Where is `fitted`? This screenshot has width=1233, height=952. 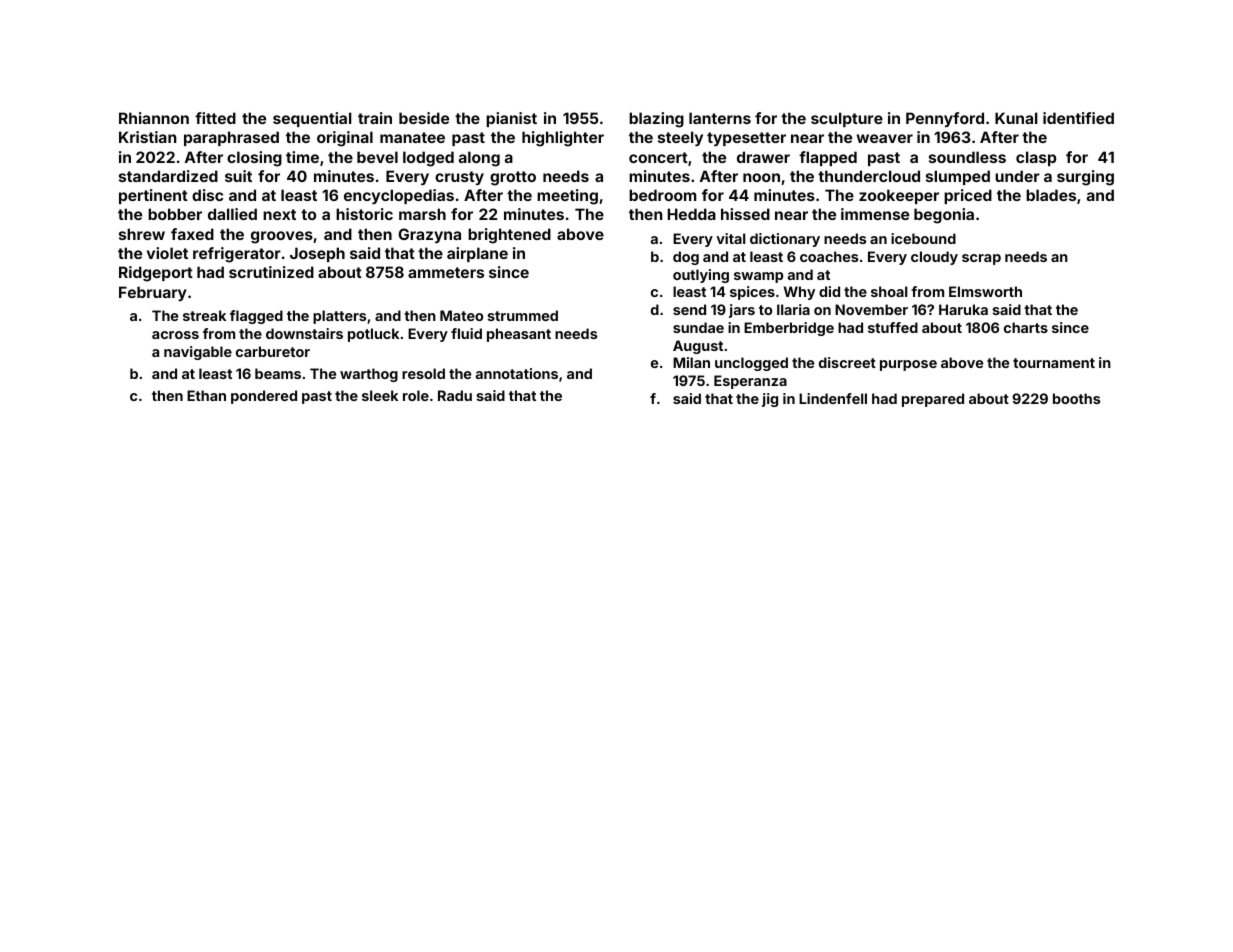
fitted is located at coordinates (215, 118).
